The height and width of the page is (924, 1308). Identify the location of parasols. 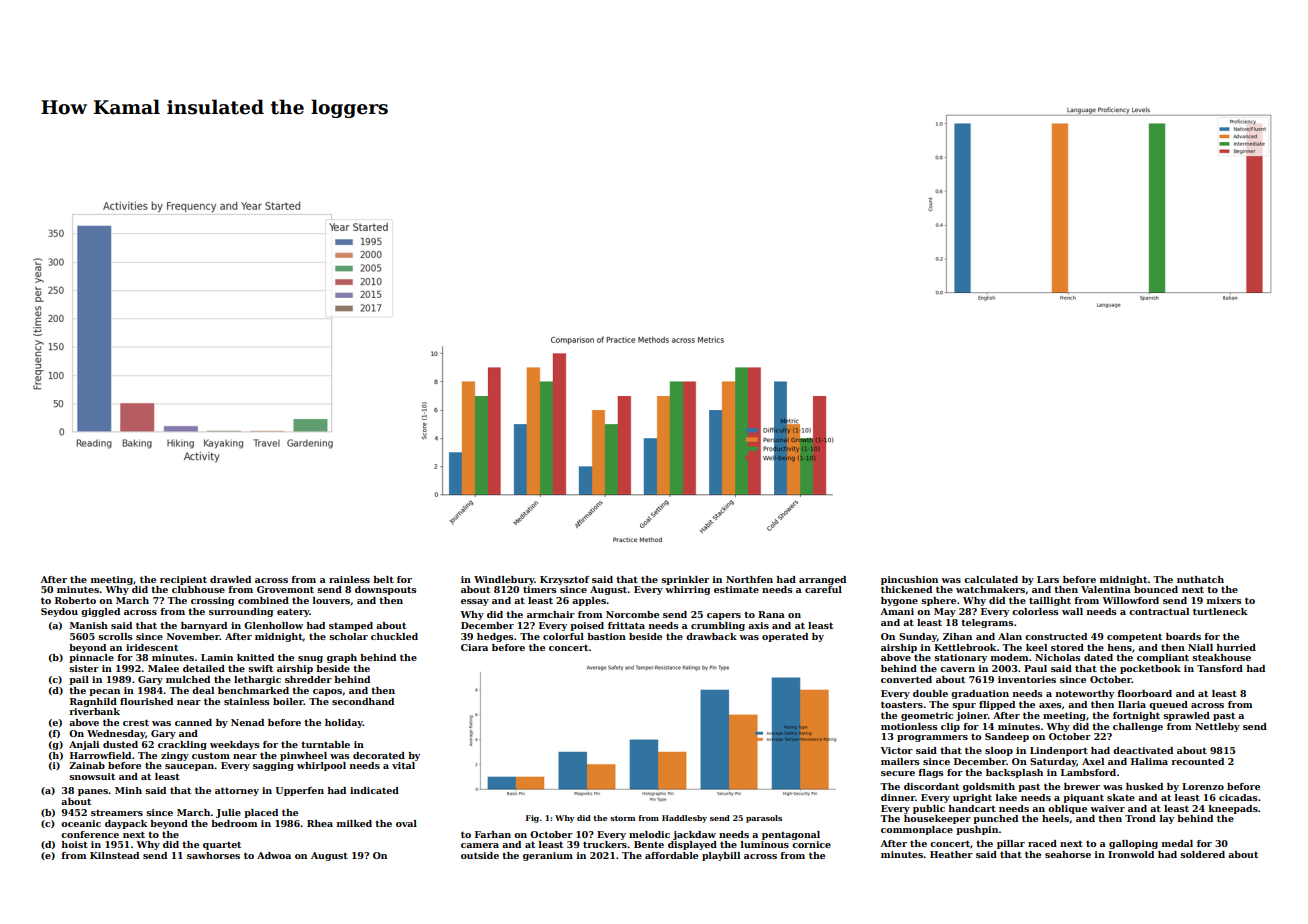
(764, 819).
